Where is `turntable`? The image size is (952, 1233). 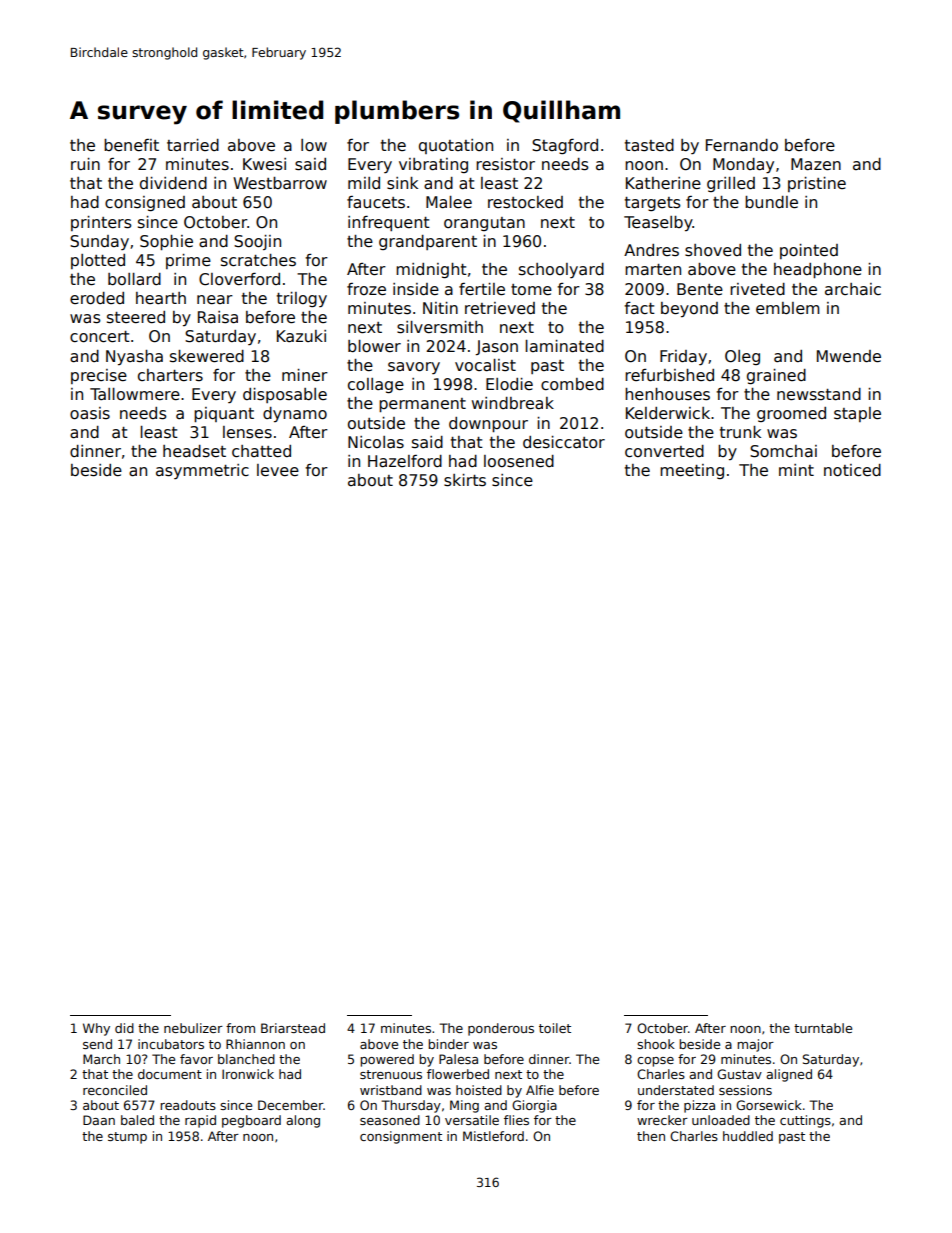 turntable is located at coordinates (823, 1028).
